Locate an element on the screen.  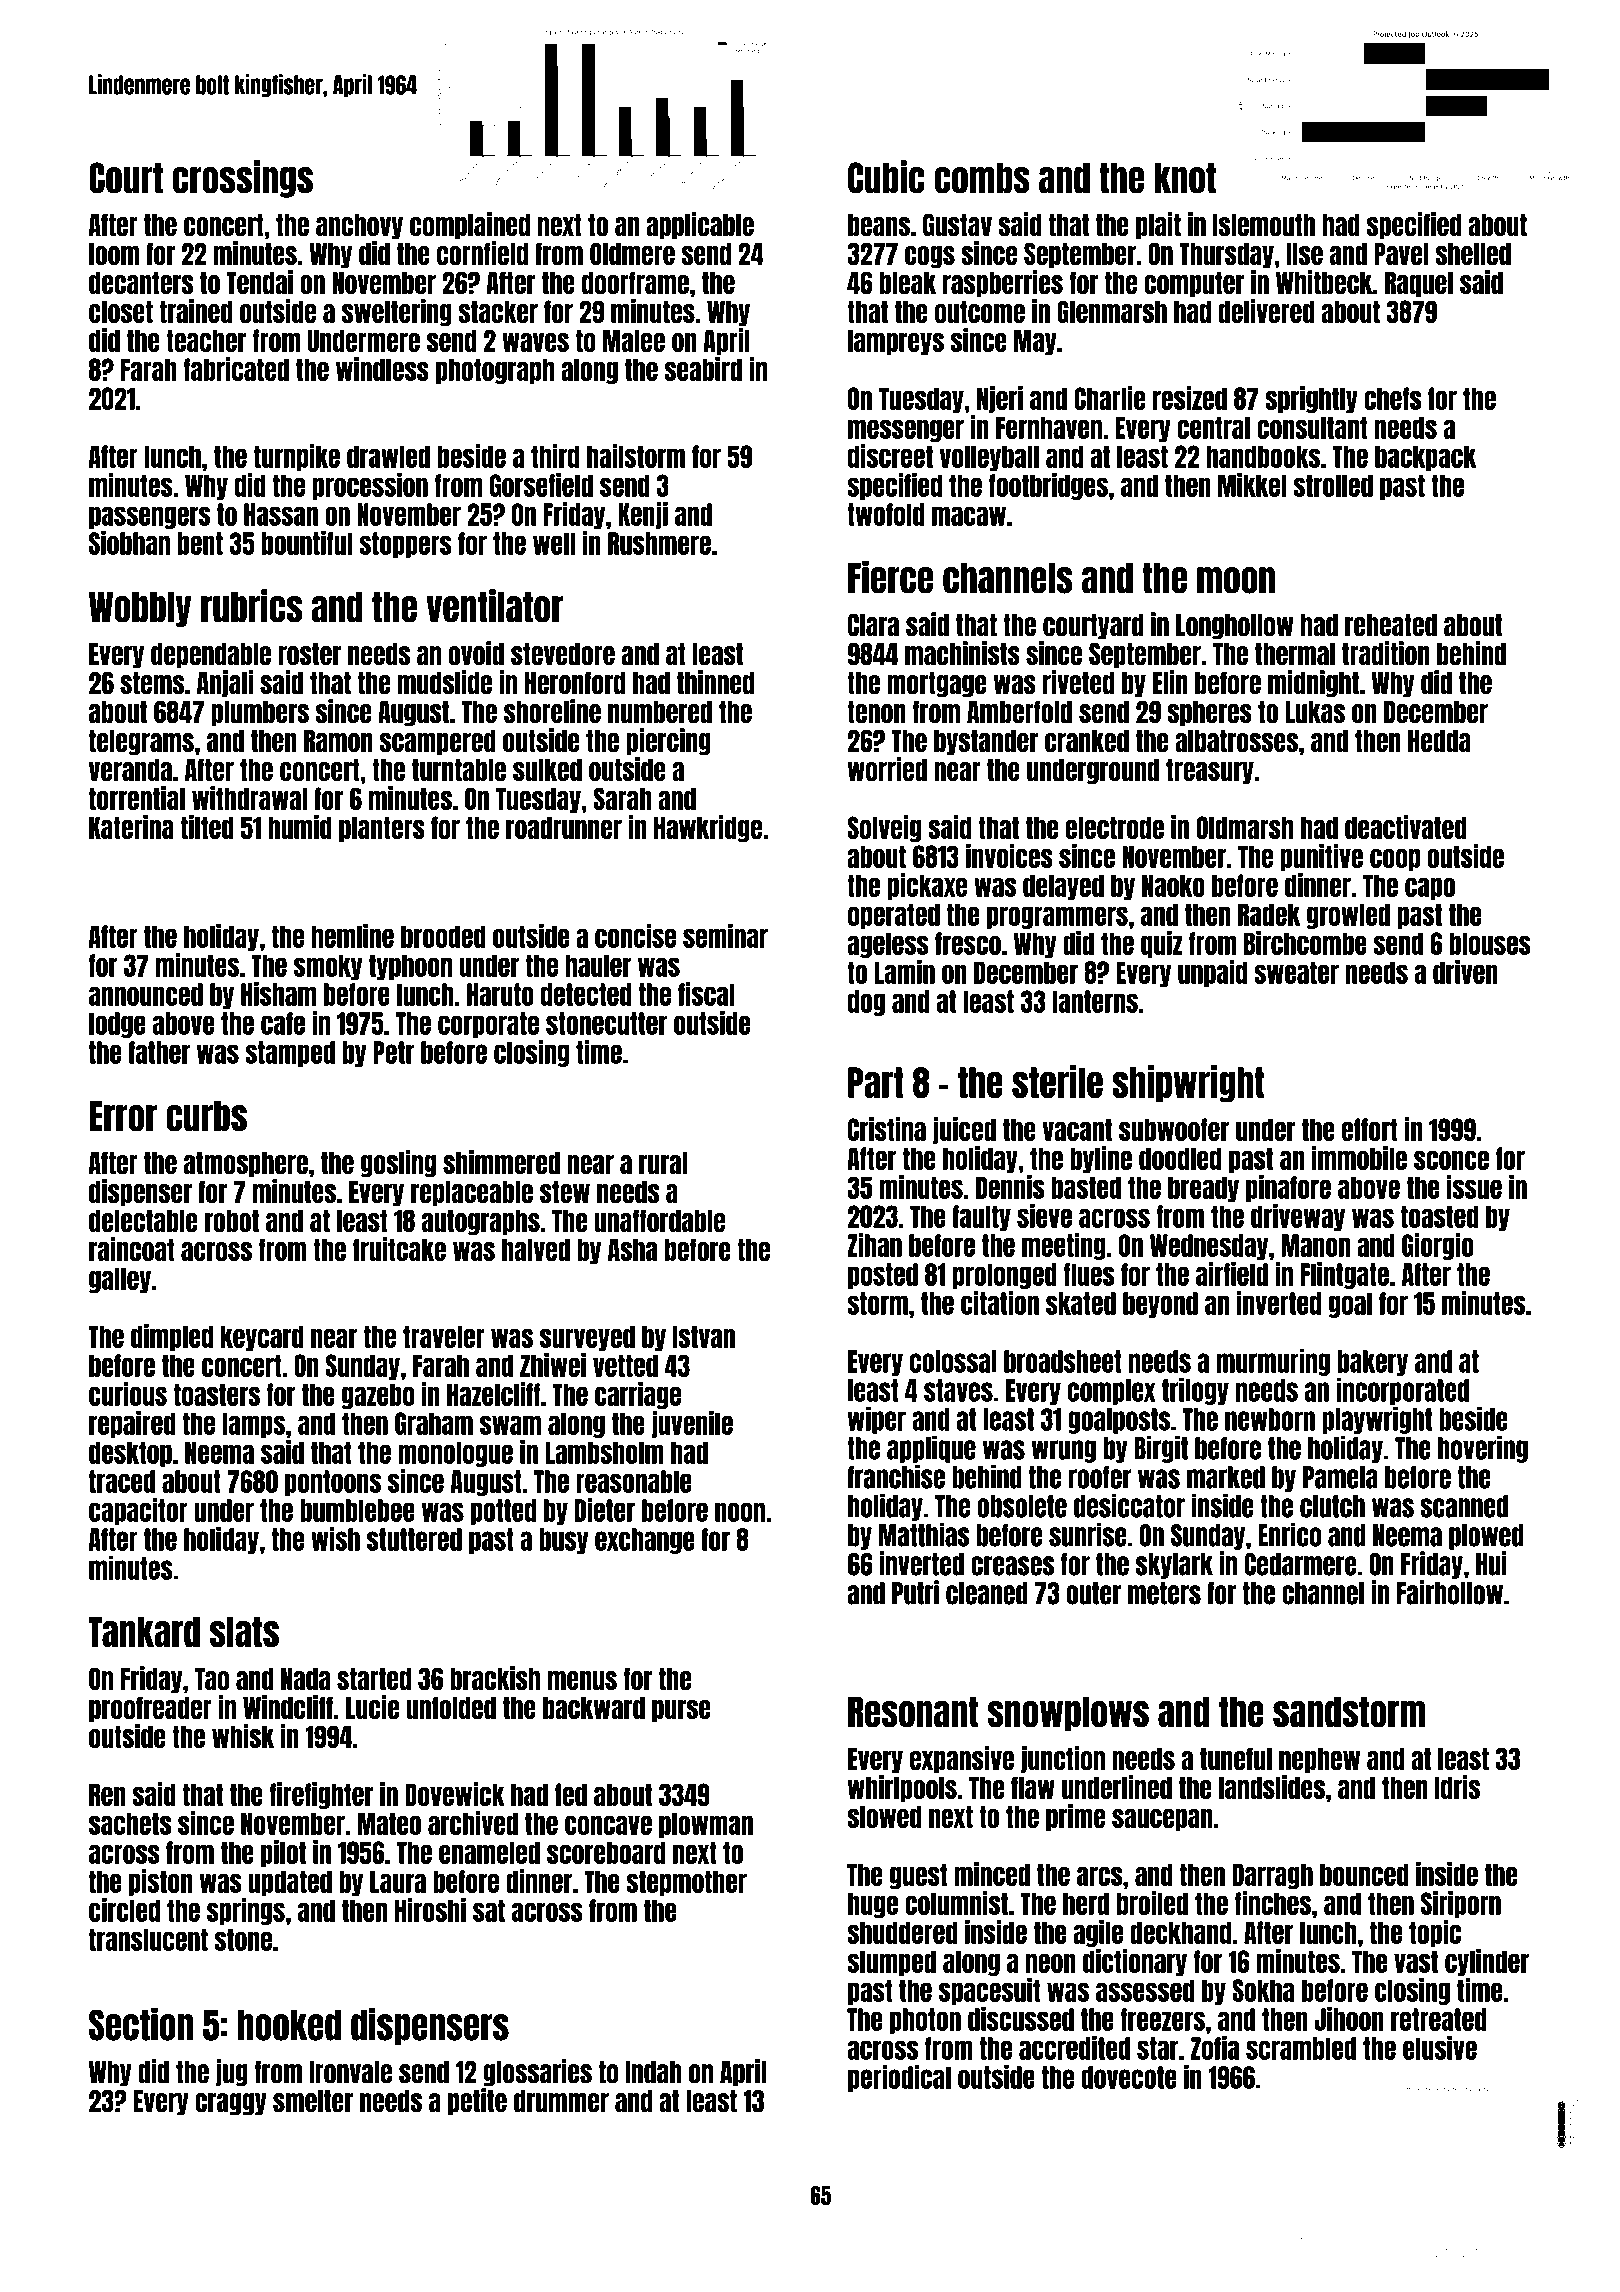
sachets is located at coordinates (130, 1823).
